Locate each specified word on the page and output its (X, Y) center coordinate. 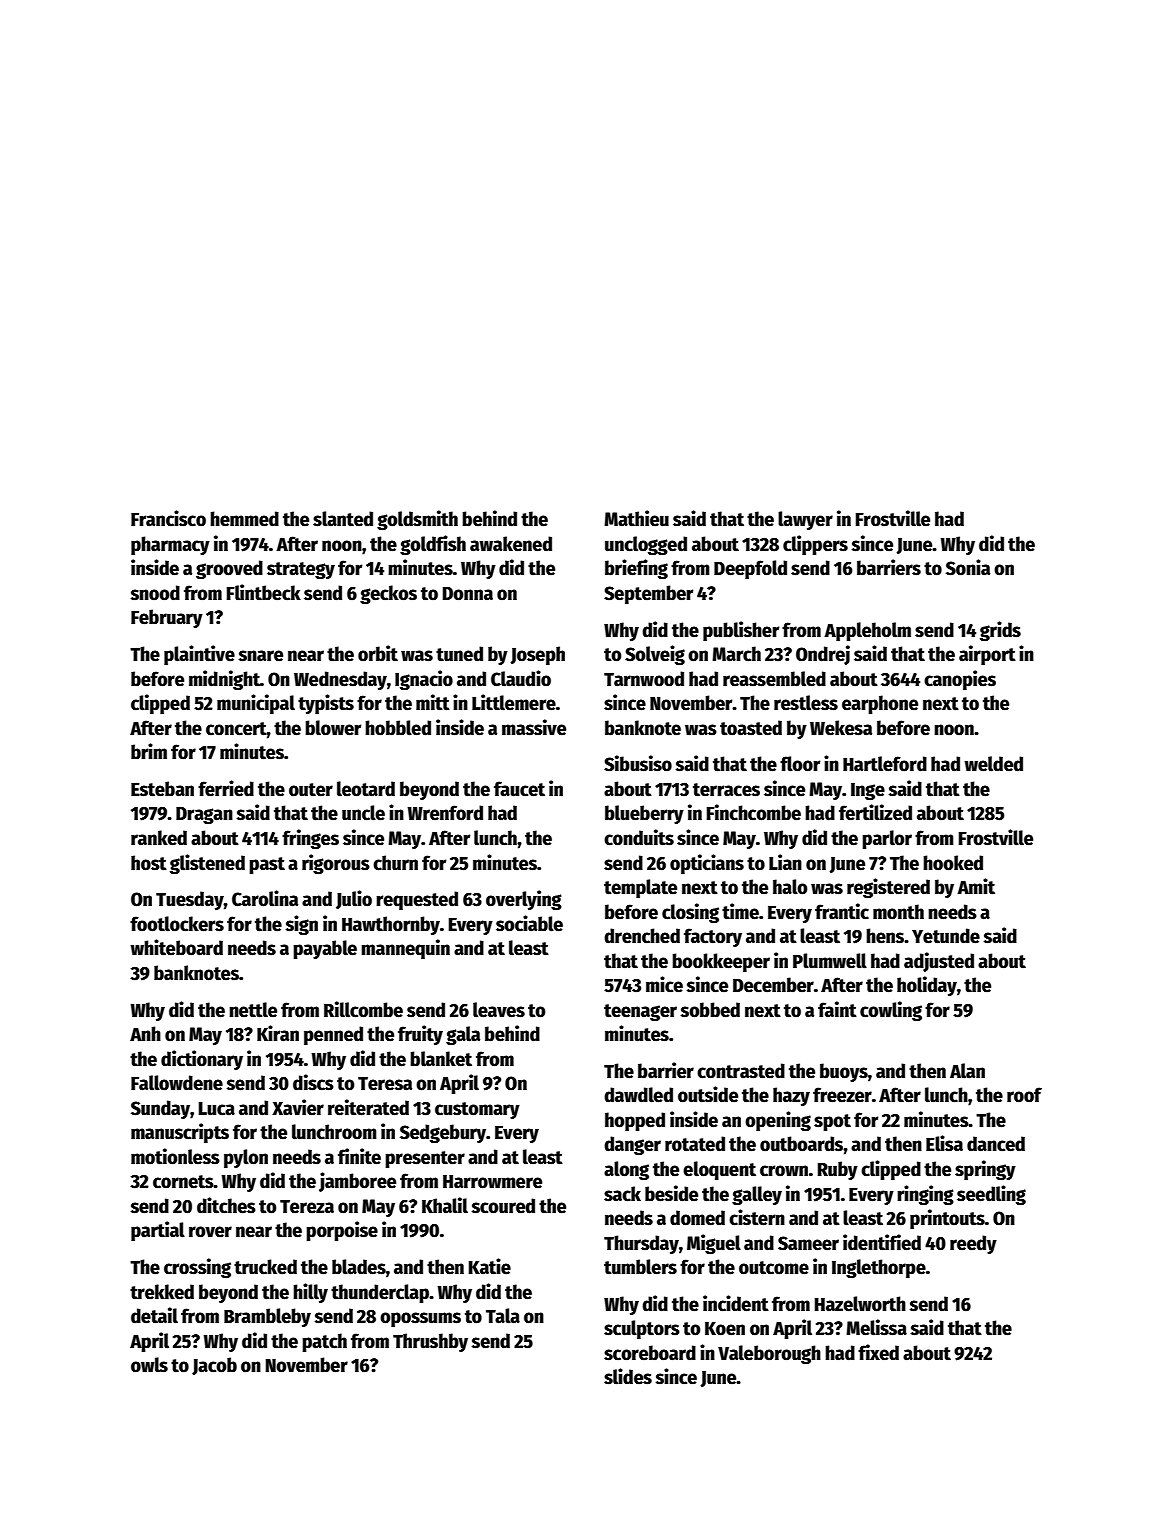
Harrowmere (492, 1182)
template (640, 888)
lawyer (805, 520)
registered (888, 888)
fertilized (875, 812)
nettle (253, 1010)
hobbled (398, 728)
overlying (524, 900)
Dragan (204, 815)
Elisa (944, 1143)
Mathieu (636, 518)
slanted (343, 519)
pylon (246, 1158)
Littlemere (514, 702)
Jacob (214, 1366)
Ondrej (823, 655)
